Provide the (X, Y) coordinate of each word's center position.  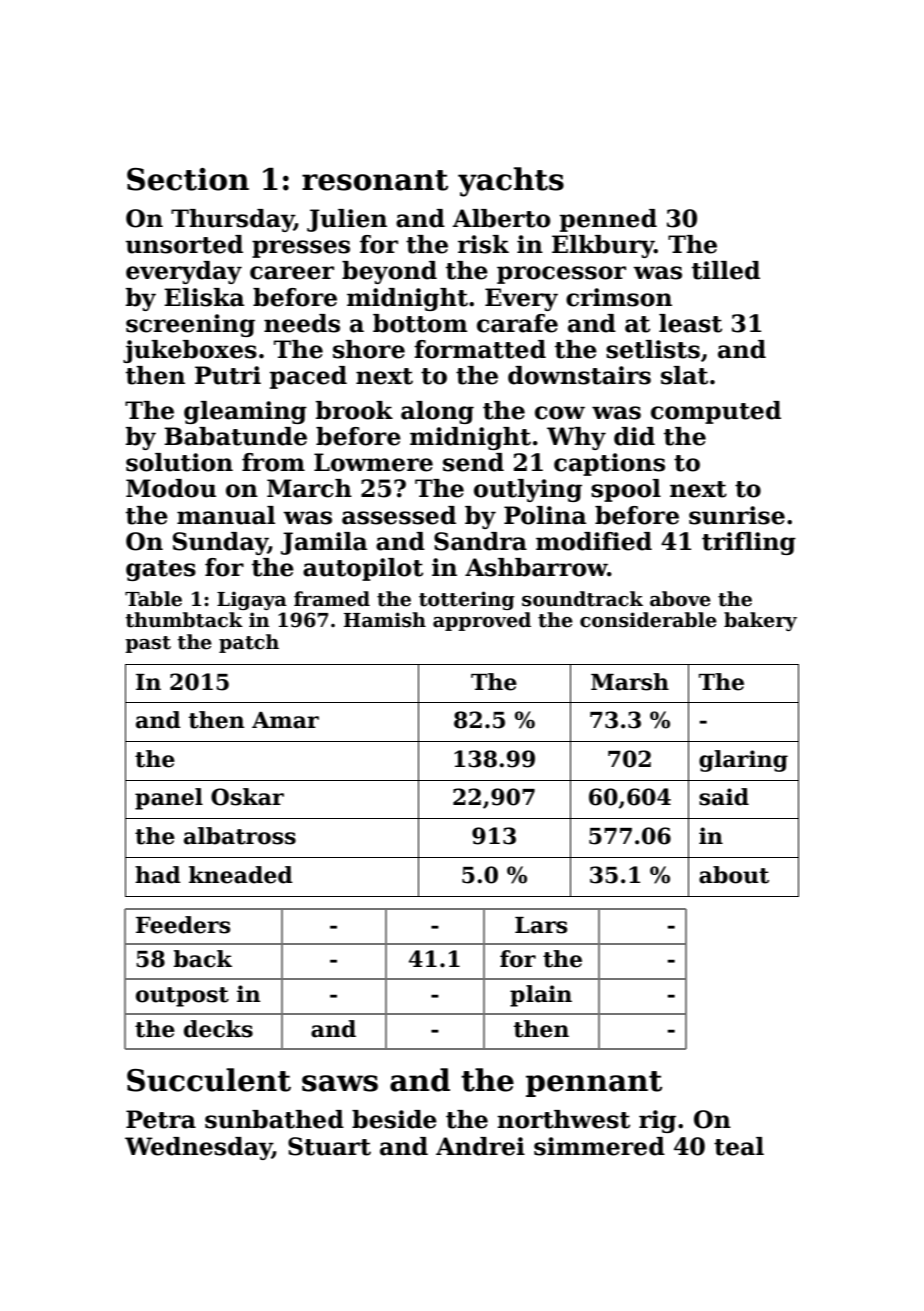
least (690, 323)
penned (608, 220)
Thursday (232, 220)
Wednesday (198, 1148)
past (148, 644)
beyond (389, 272)
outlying (528, 490)
